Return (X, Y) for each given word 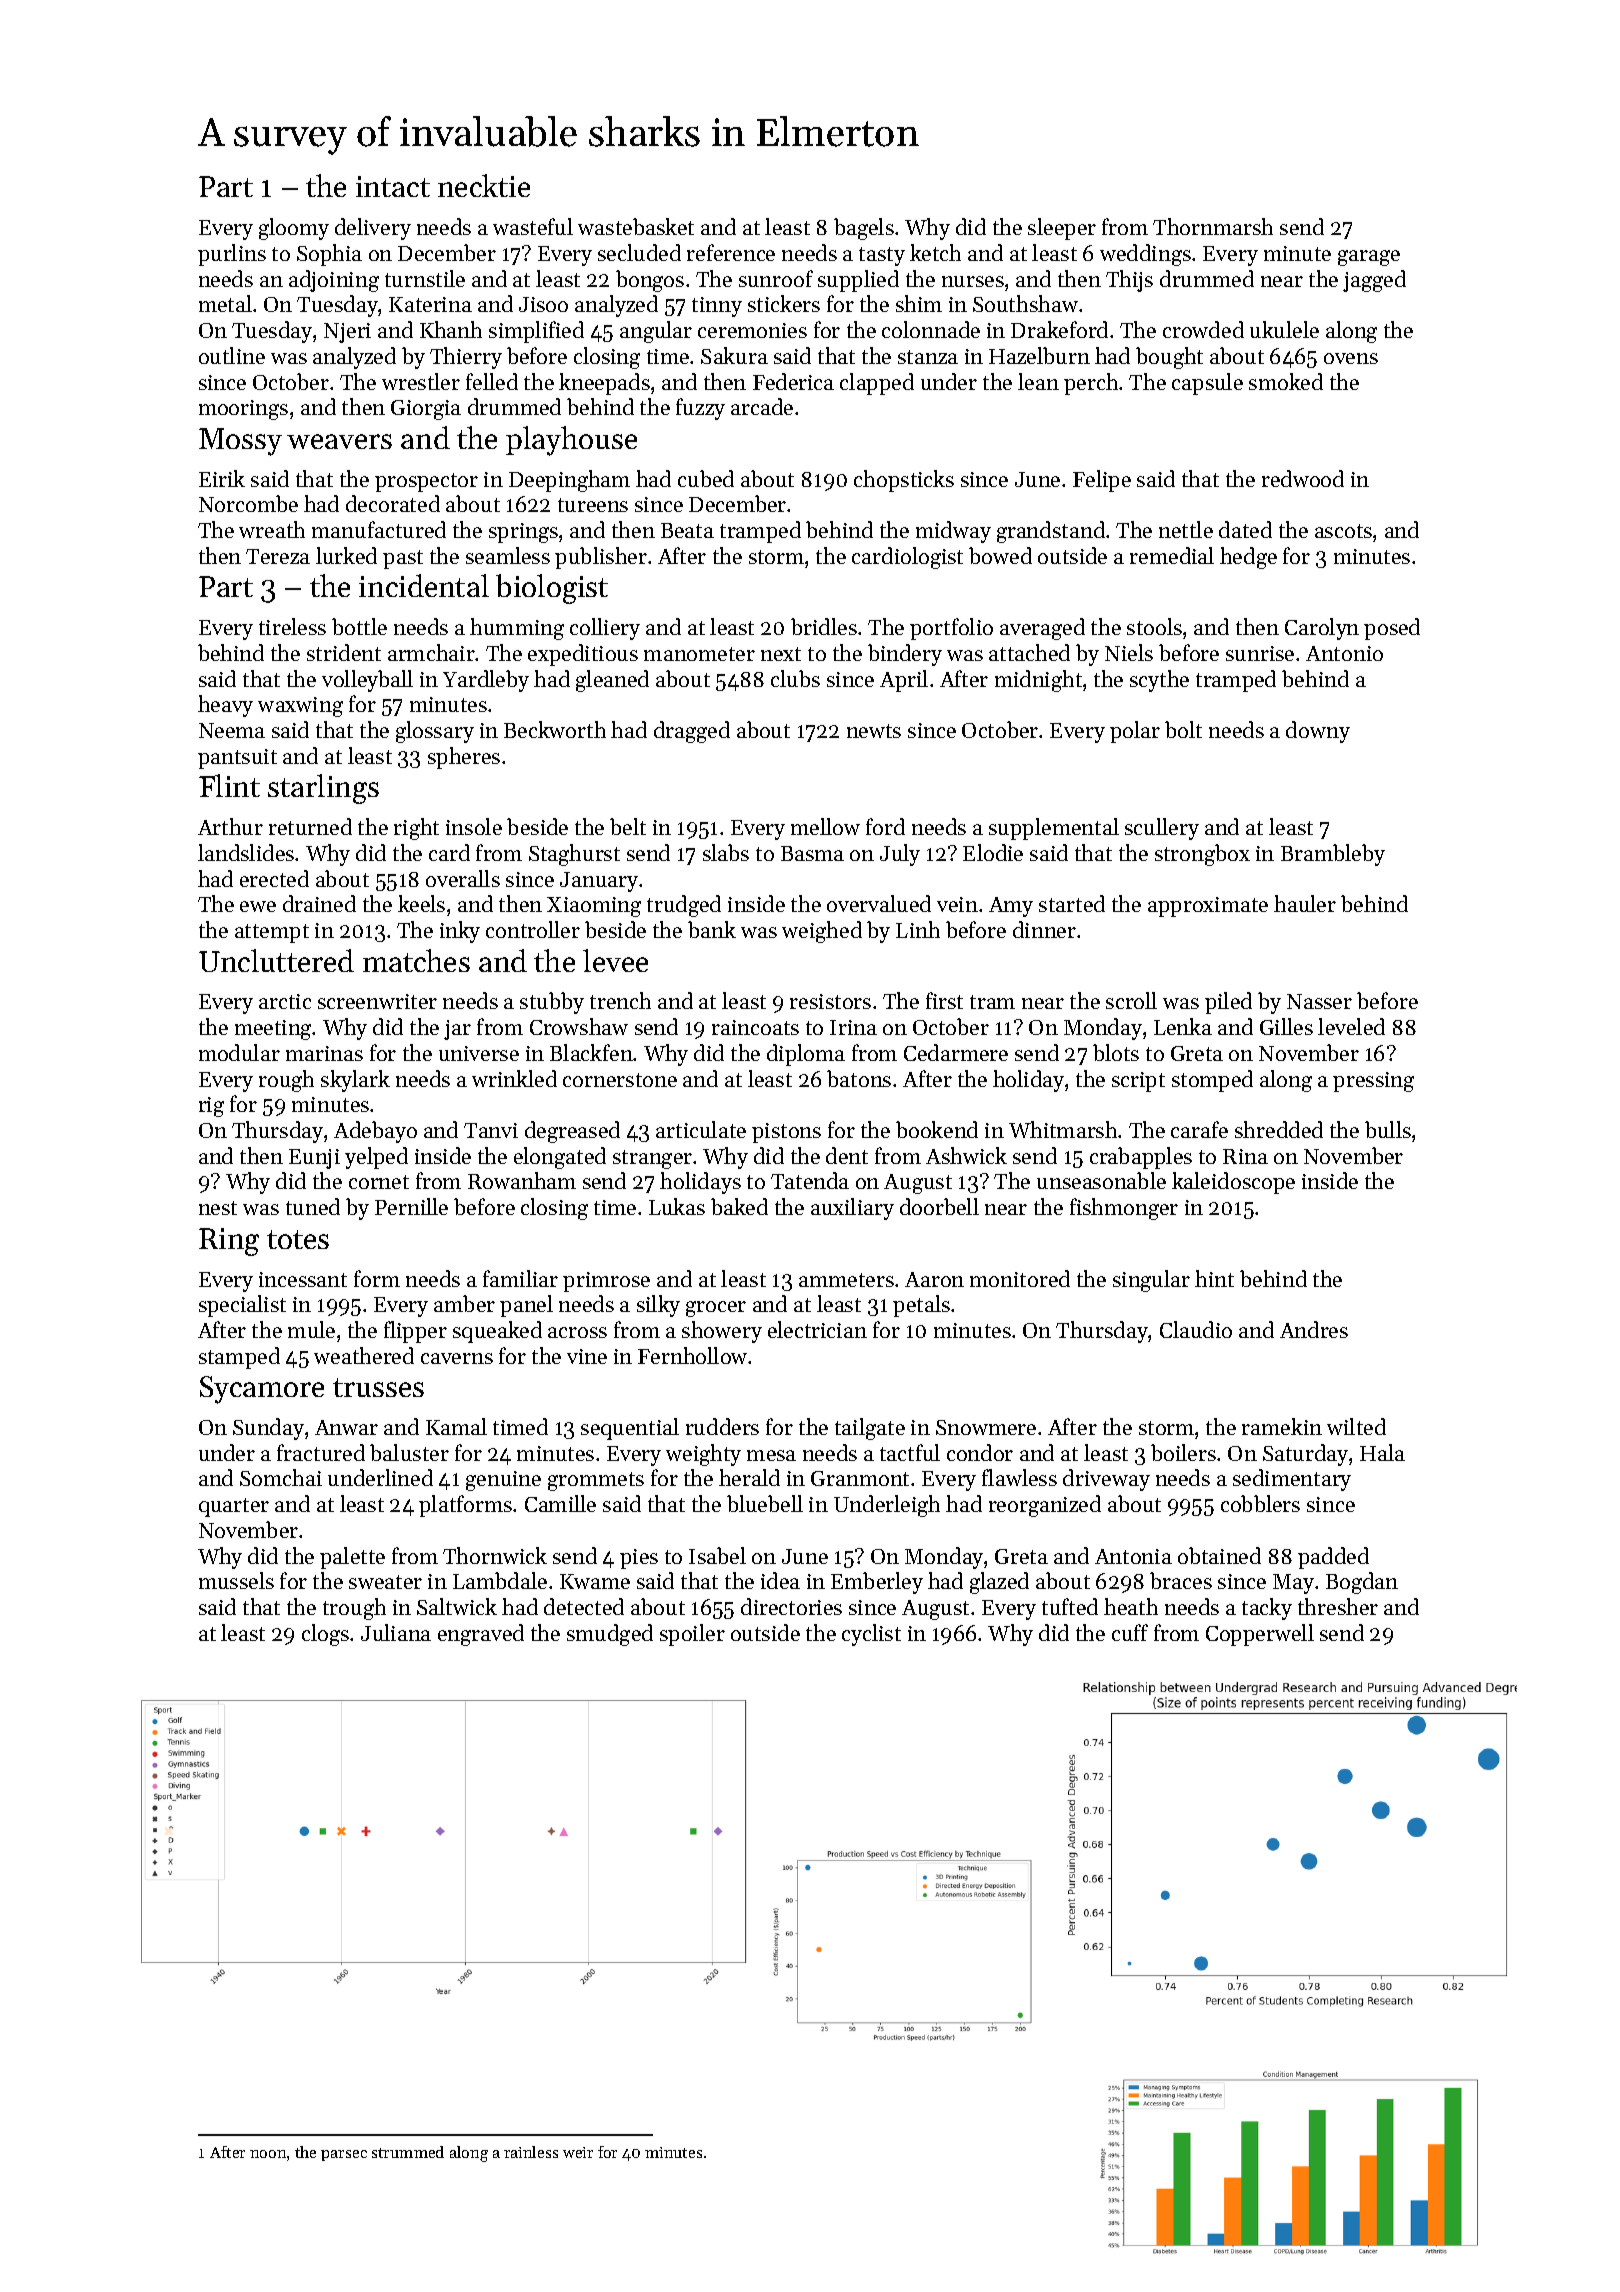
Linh (918, 929)
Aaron (934, 1279)
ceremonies (752, 330)
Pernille (411, 1206)
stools (1154, 626)
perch (1091, 384)
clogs (325, 1635)
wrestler (421, 381)
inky (460, 932)
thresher (1338, 1606)
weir (578, 2152)
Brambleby (1333, 855)
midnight (1038, 681)
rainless (531, 2152)
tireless (292, 626)
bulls (1388, 1129)
